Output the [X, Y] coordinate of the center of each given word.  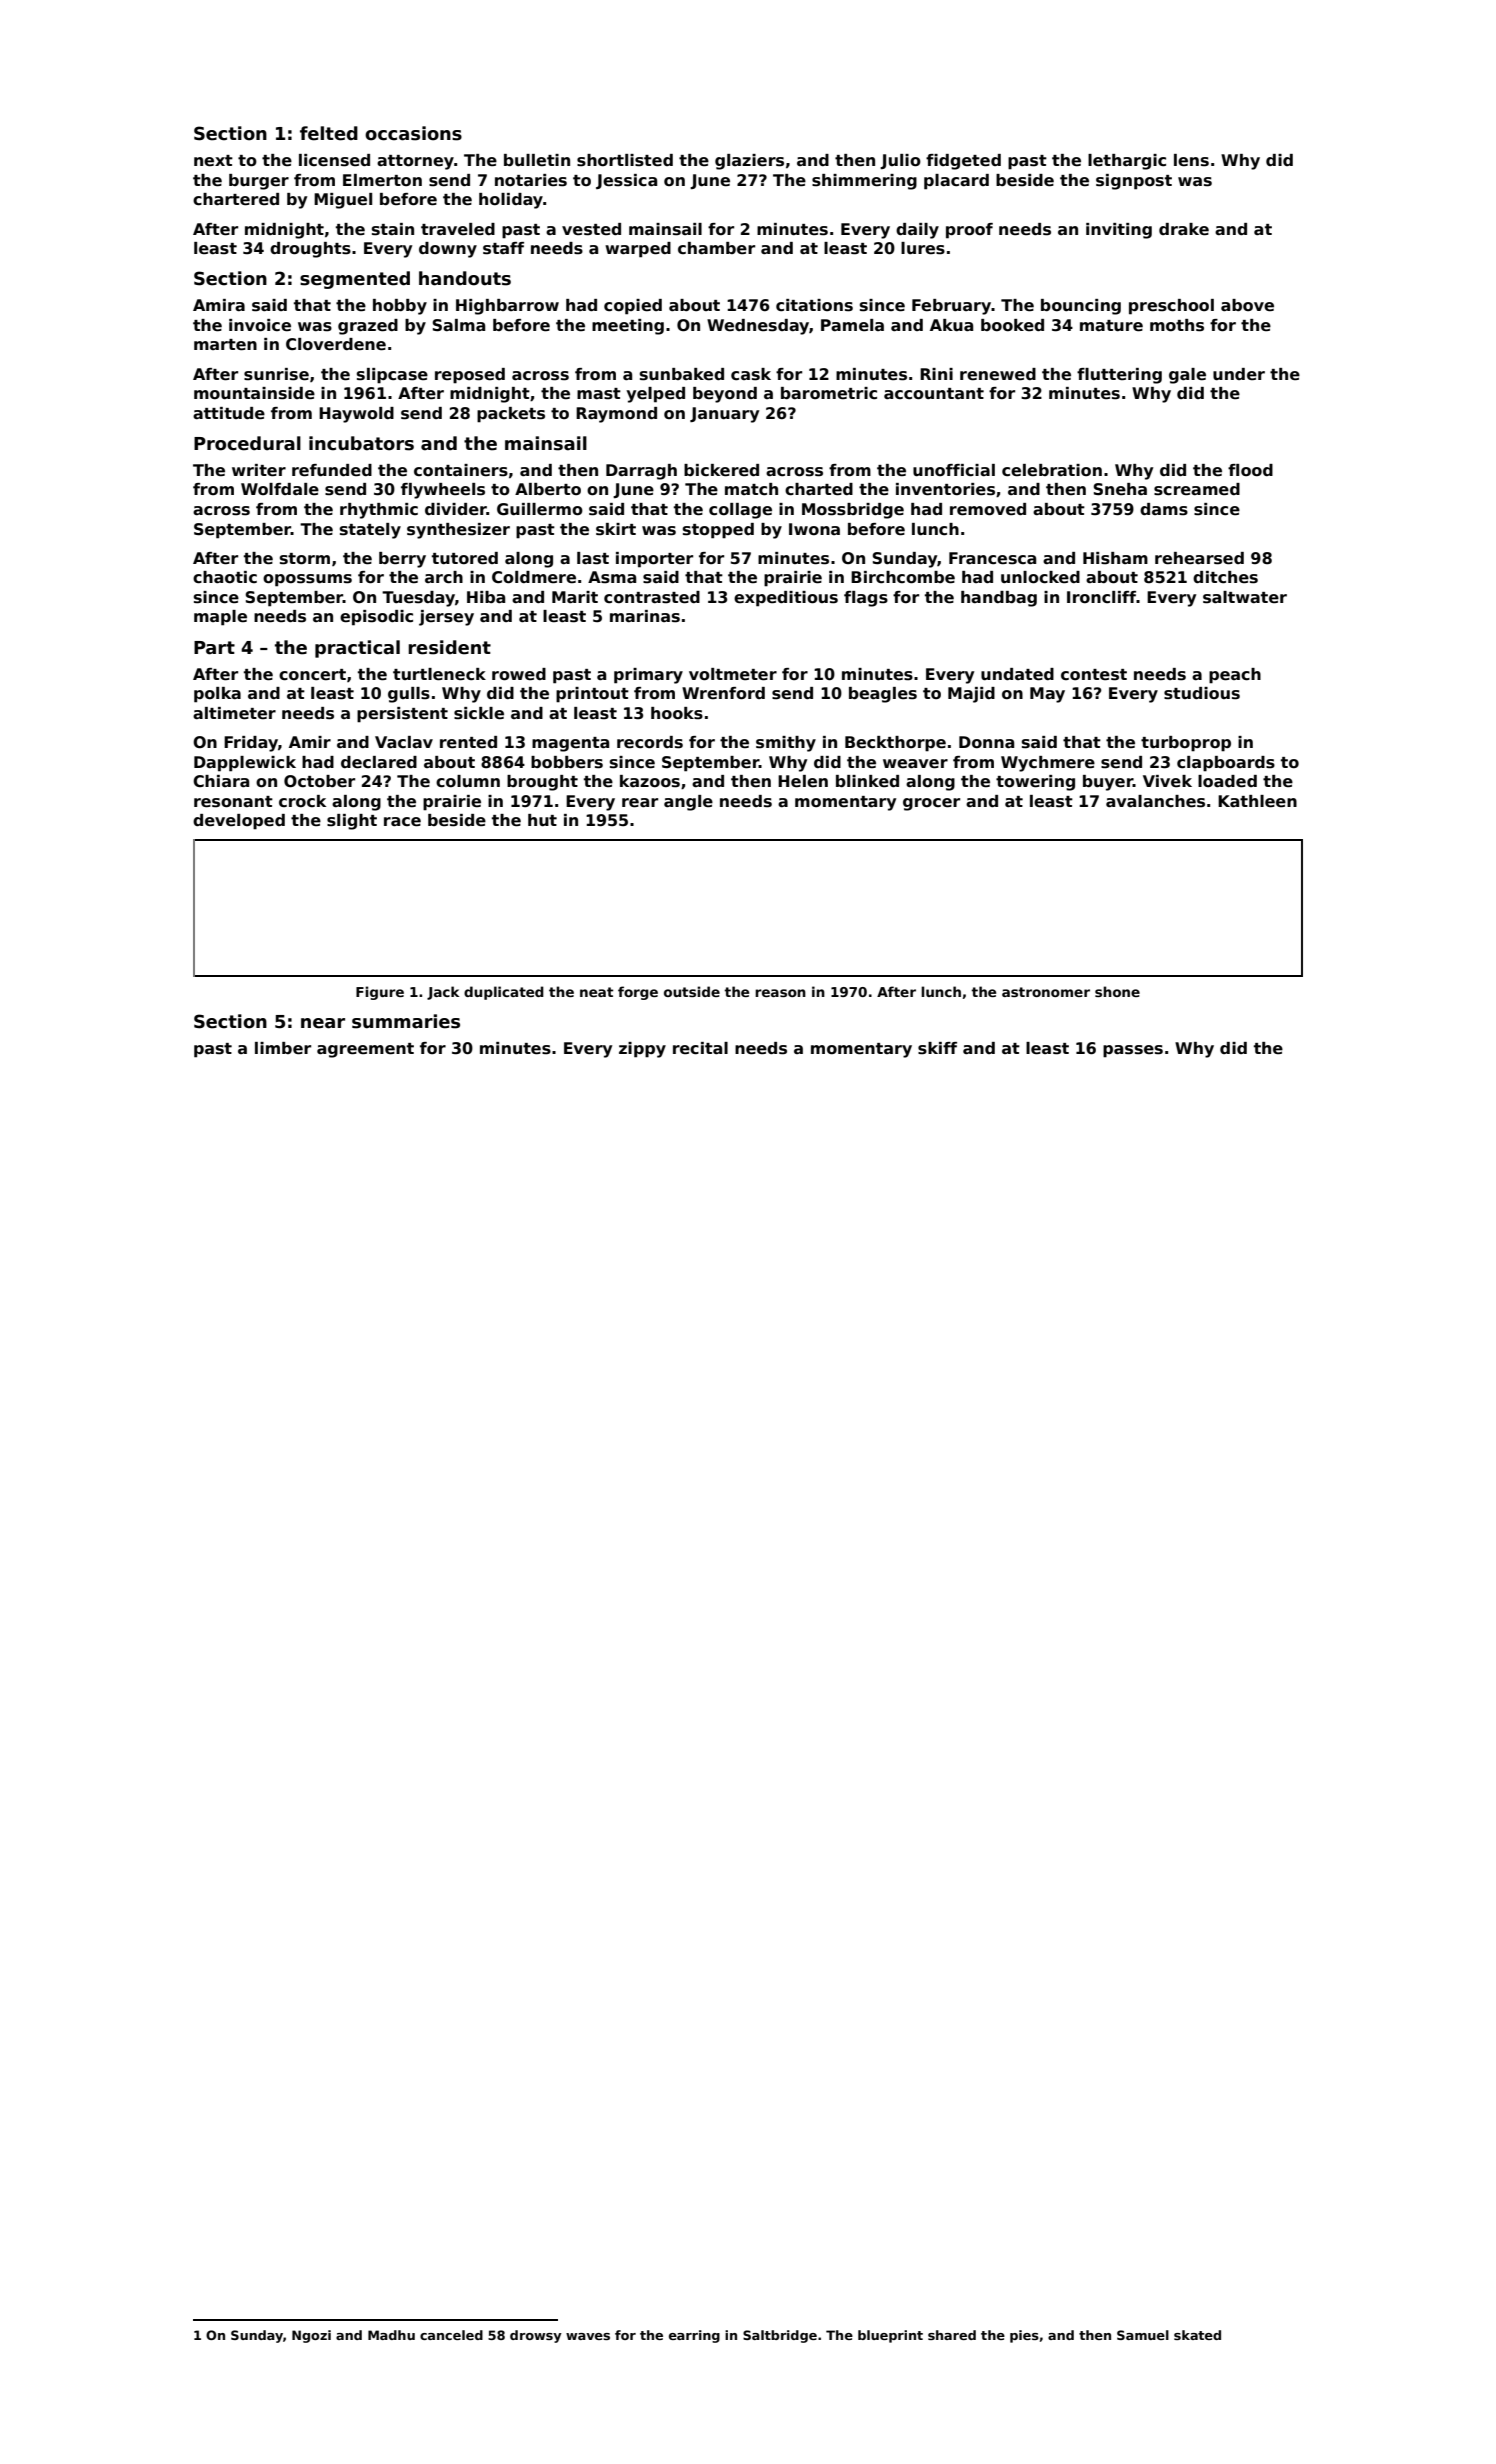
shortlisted [625, 160]
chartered [236, 199]
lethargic [1127, 162]
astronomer [1046, 992]
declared [379, 762]
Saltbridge [780, 2336]
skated [1197, 2335]
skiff [937, 1048]
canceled [451, 2335]
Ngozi [311, 2336]
